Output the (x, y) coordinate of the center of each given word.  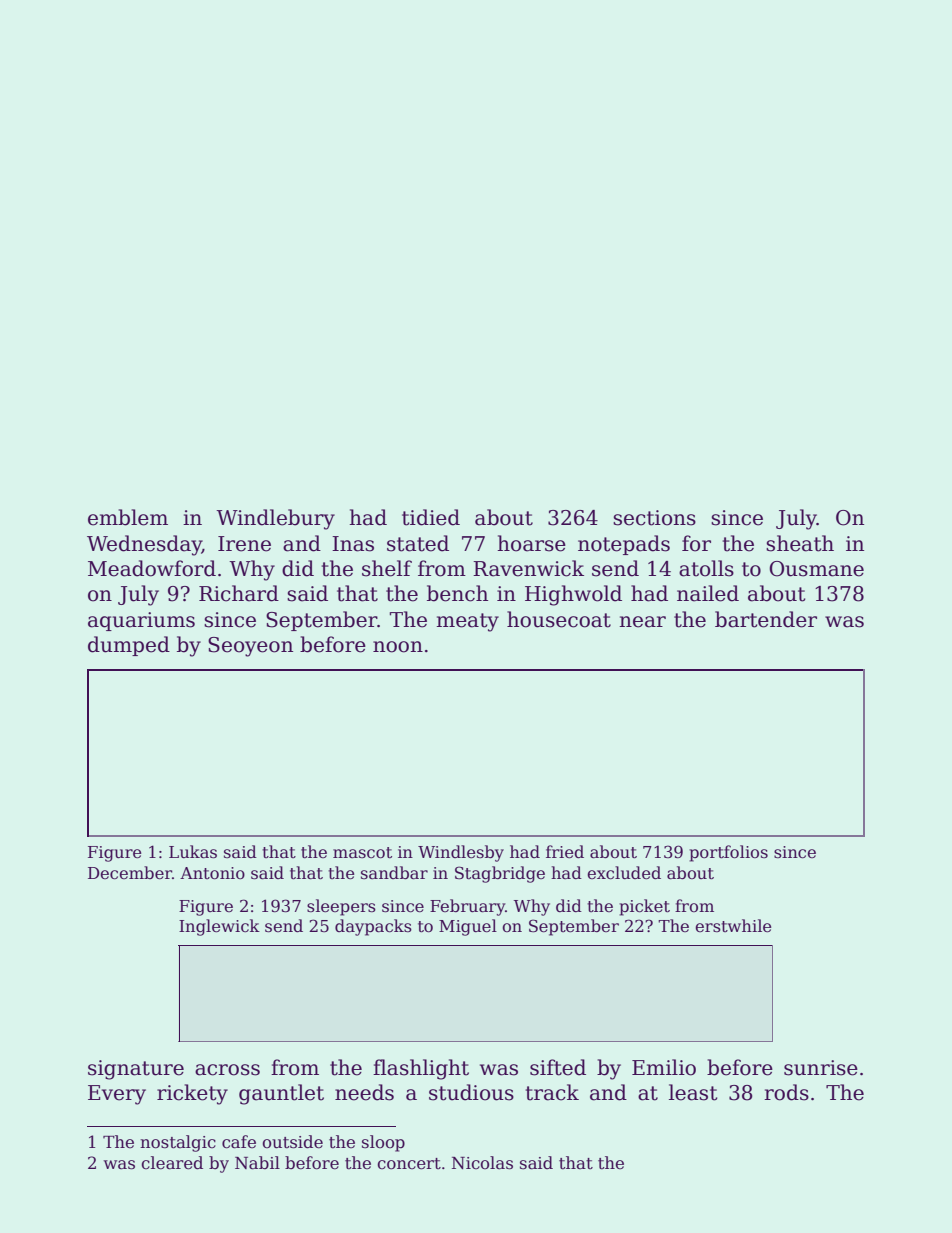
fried (565, 852)
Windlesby (461, 853)
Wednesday (144, 545)
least (693, 1092)
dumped (129, 646)
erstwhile (733, 926)
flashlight (421, 1069)
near (642, 622)
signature (136, 1070)
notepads (624, 545)
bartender (766, 619)
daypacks (373, 927)
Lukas (193, 852)
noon (398, 647)
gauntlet (281, 1094)
